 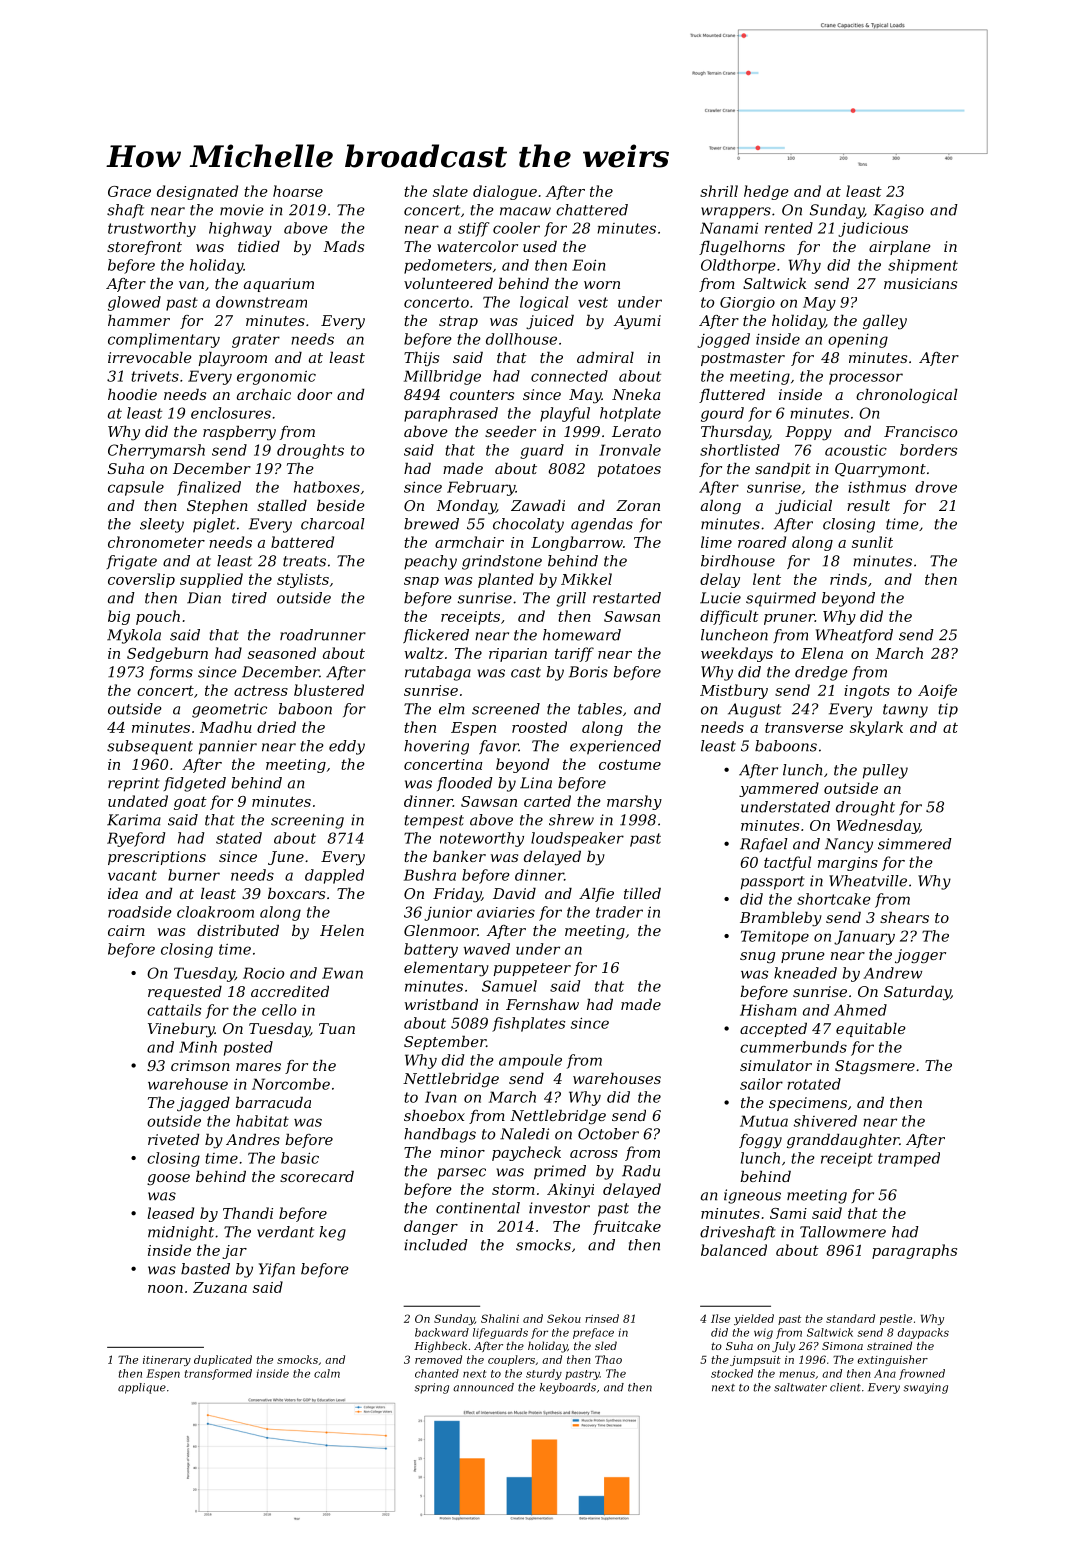 I want to click on snug, so click(x=757, y=958).
